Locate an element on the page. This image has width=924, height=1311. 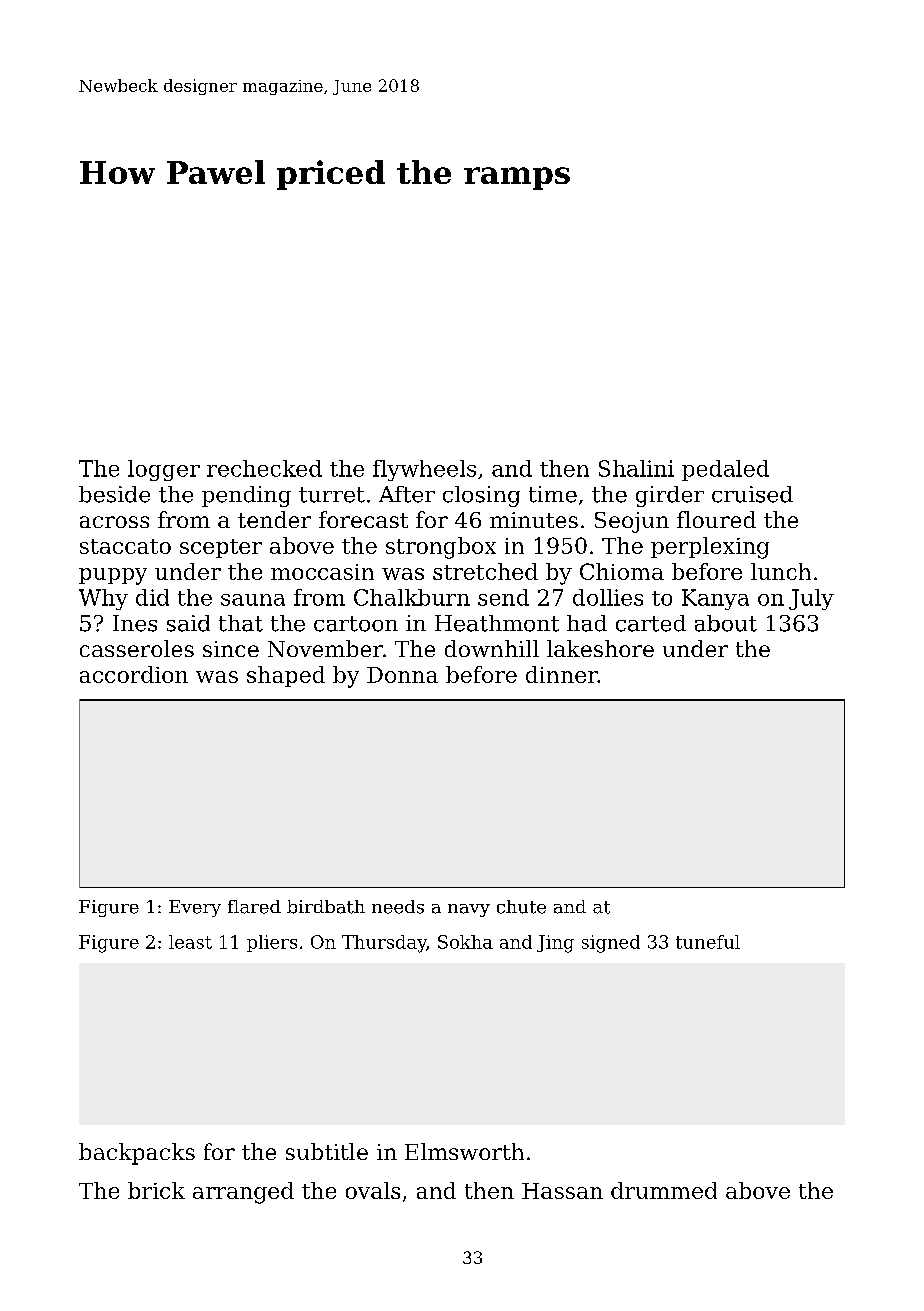
girder is located at coordinates (670, 496).
